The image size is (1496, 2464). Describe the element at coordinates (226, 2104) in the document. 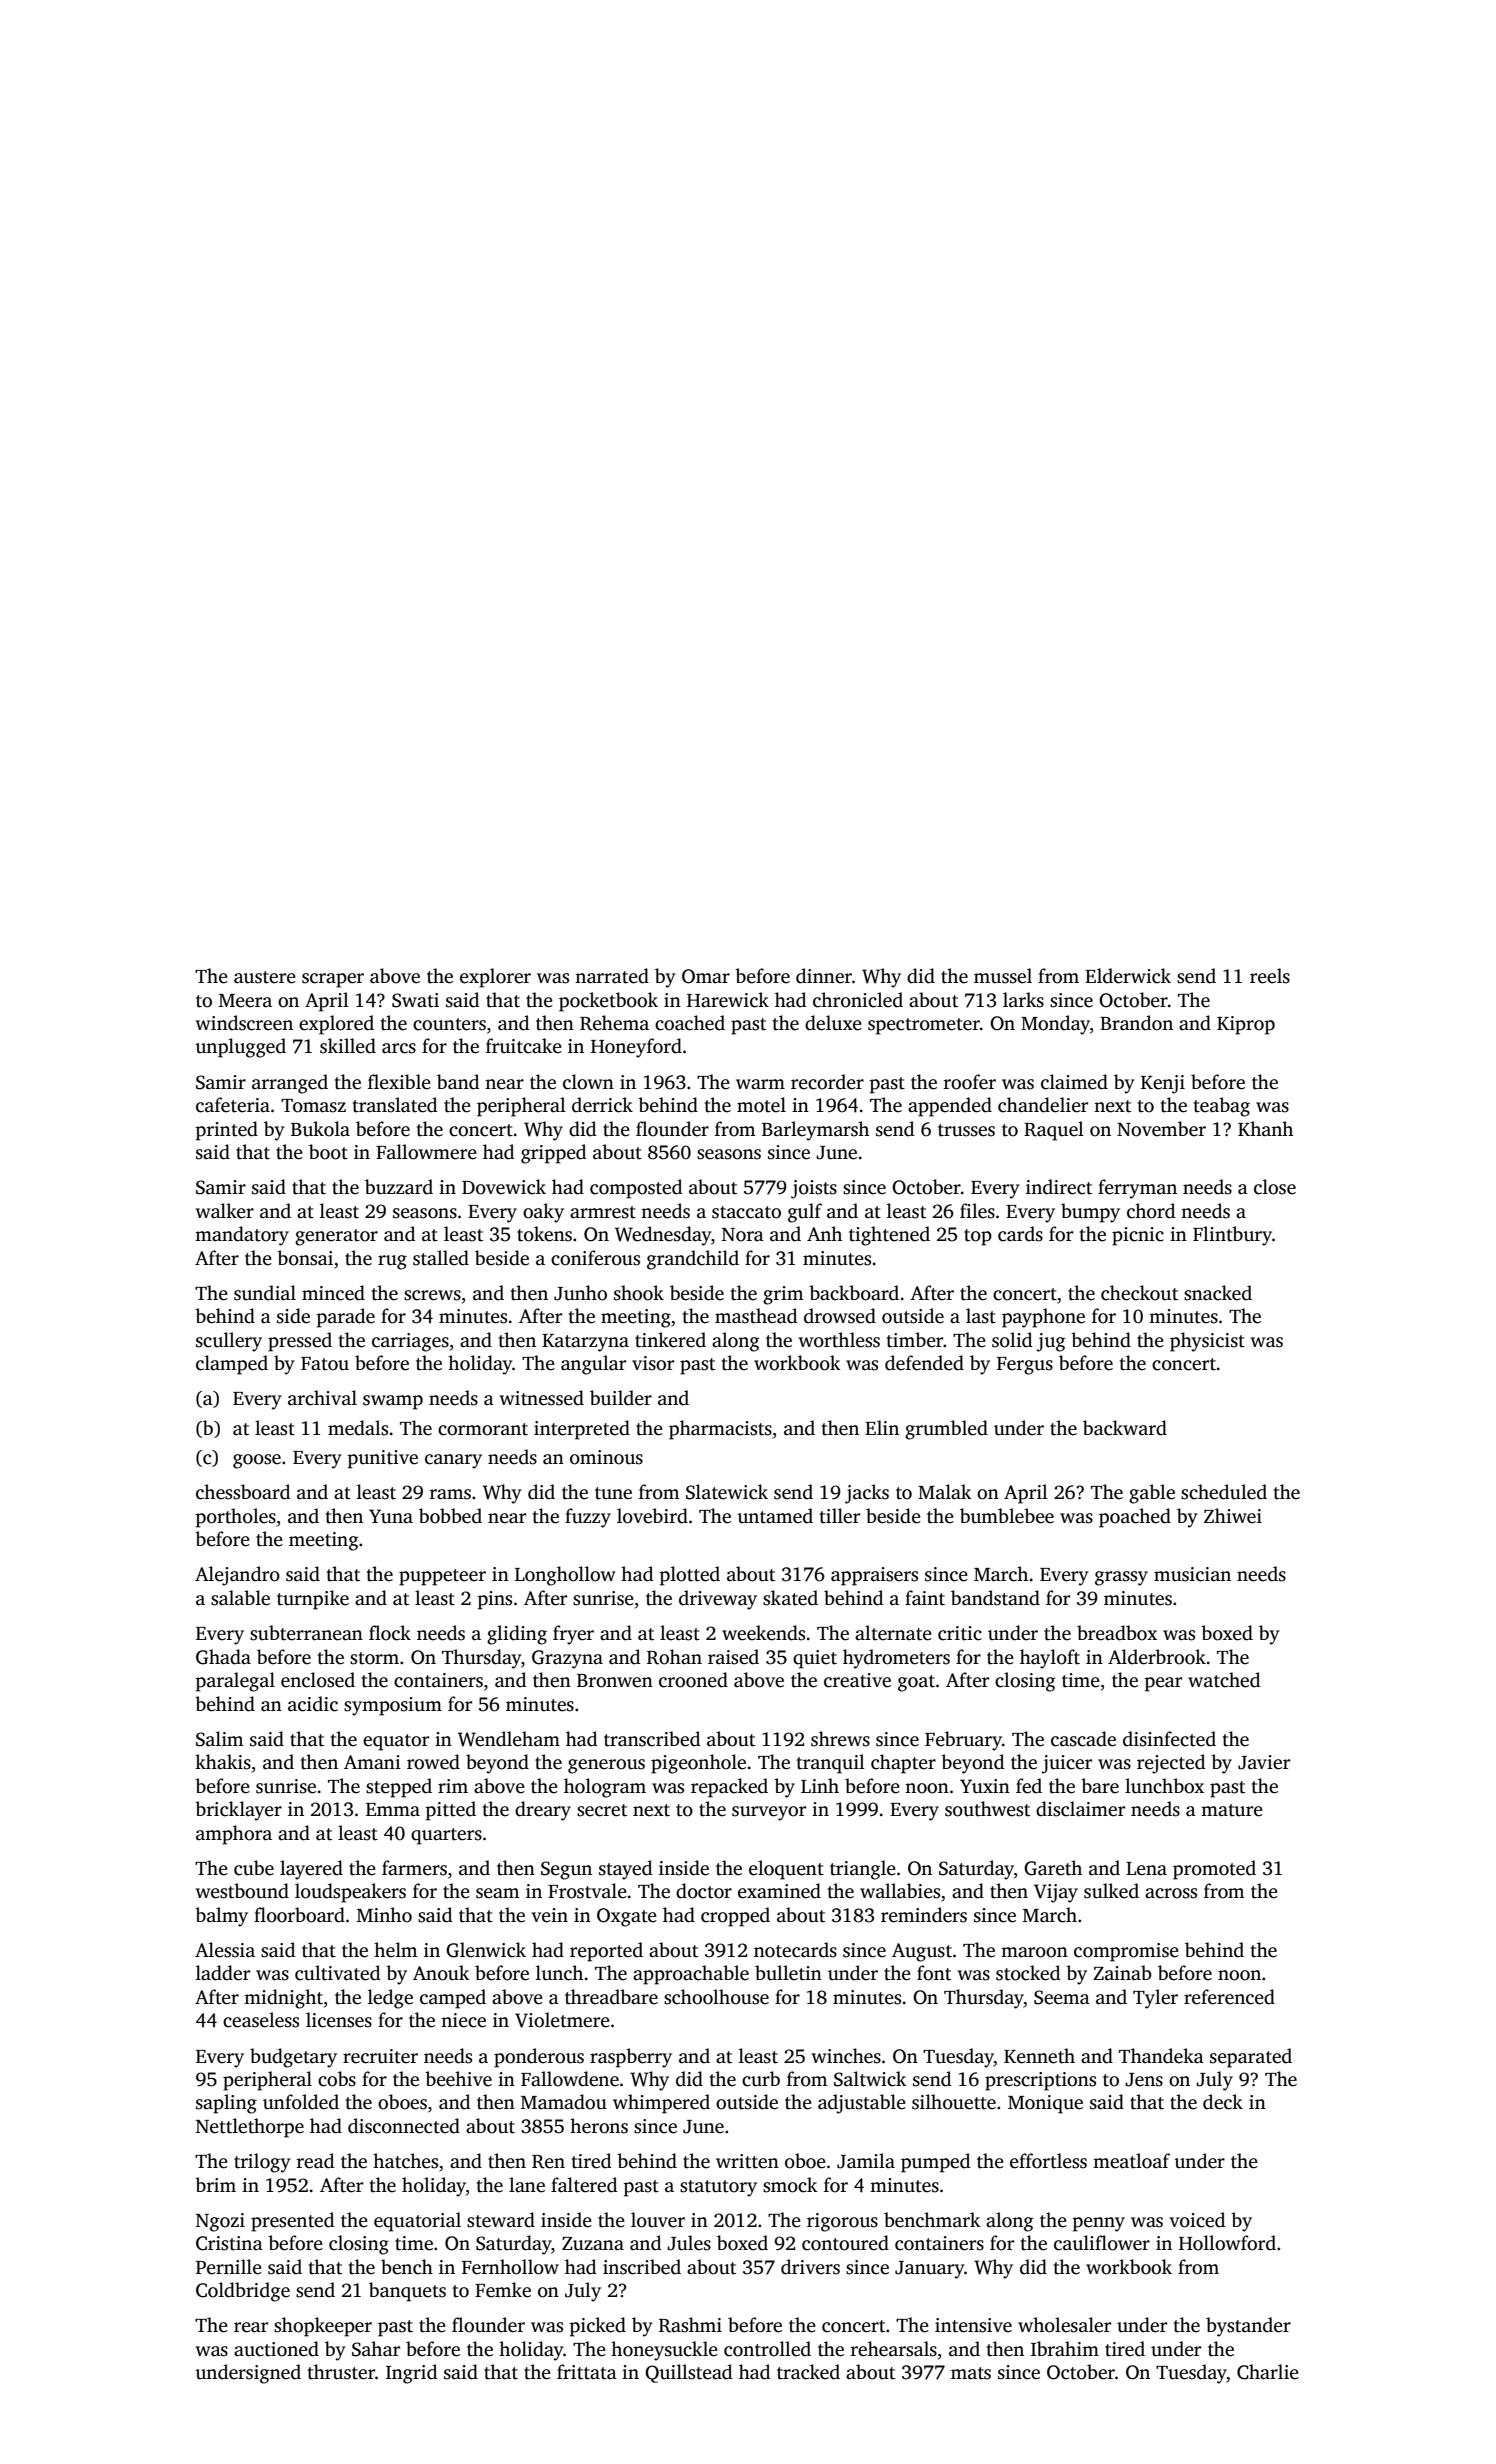

I see `sapling` at that location.
